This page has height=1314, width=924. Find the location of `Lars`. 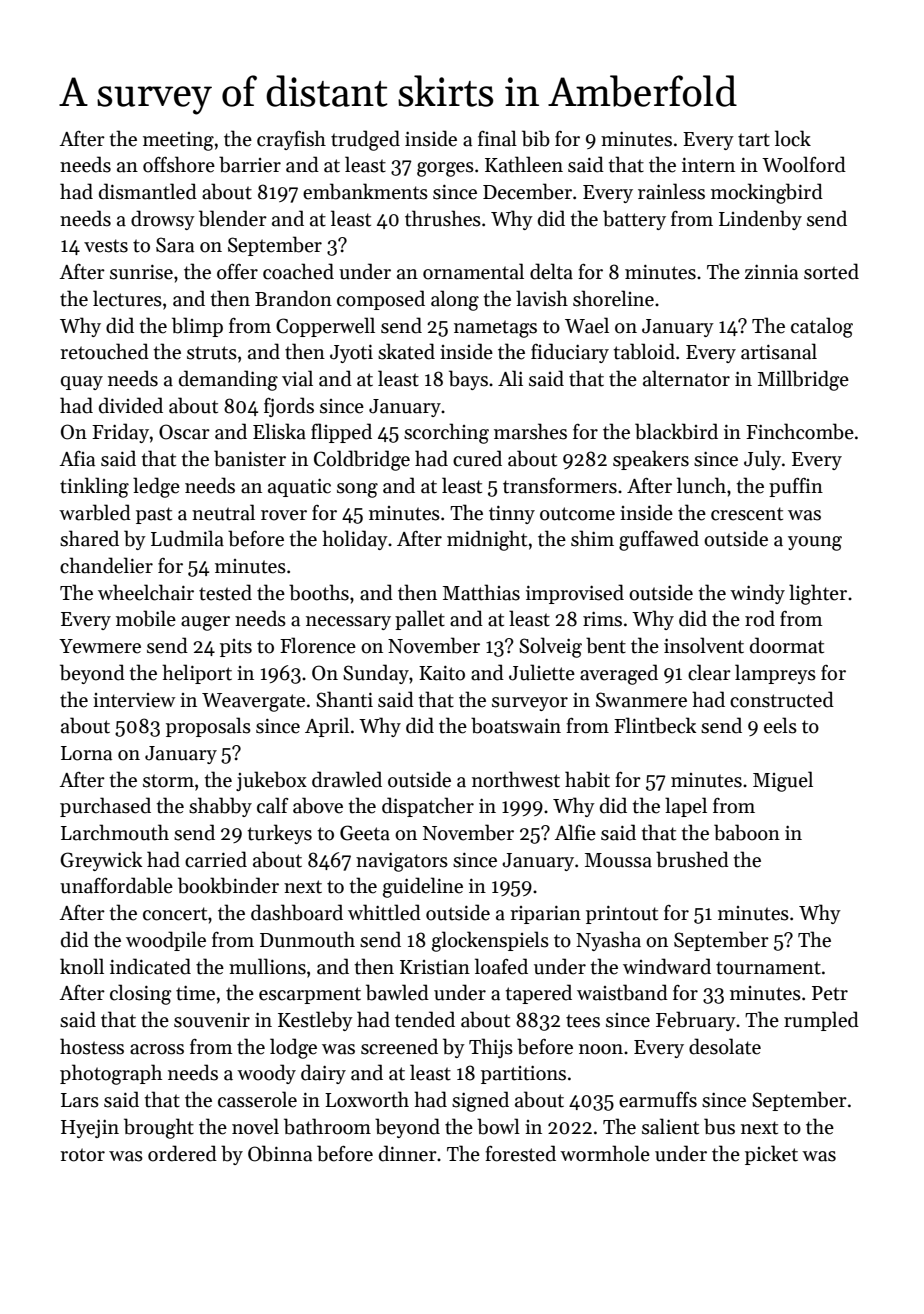

Lars is located at coordinates (80, 1100).
